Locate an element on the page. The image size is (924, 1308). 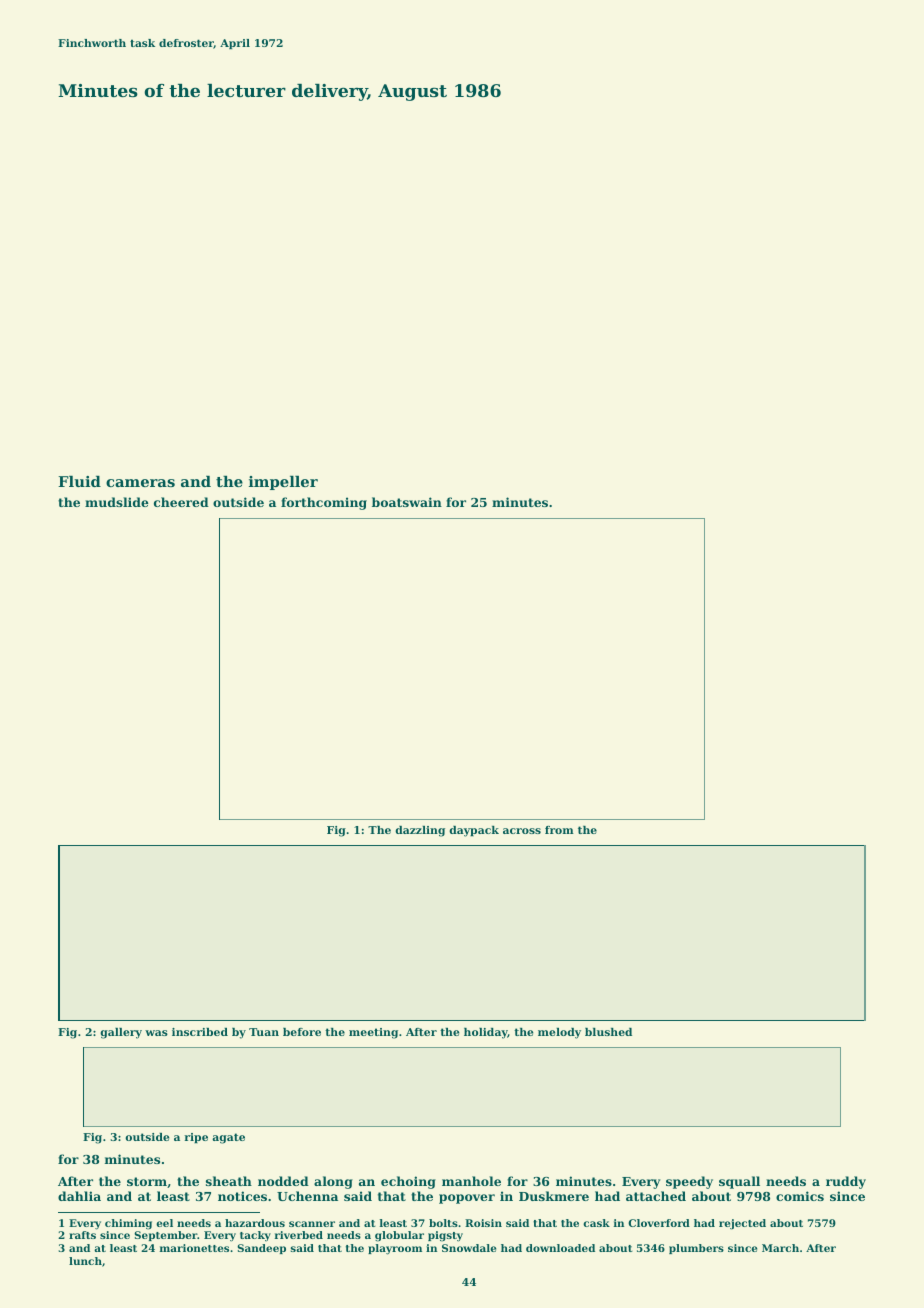
melody is located at coordinates (559, 1033).
